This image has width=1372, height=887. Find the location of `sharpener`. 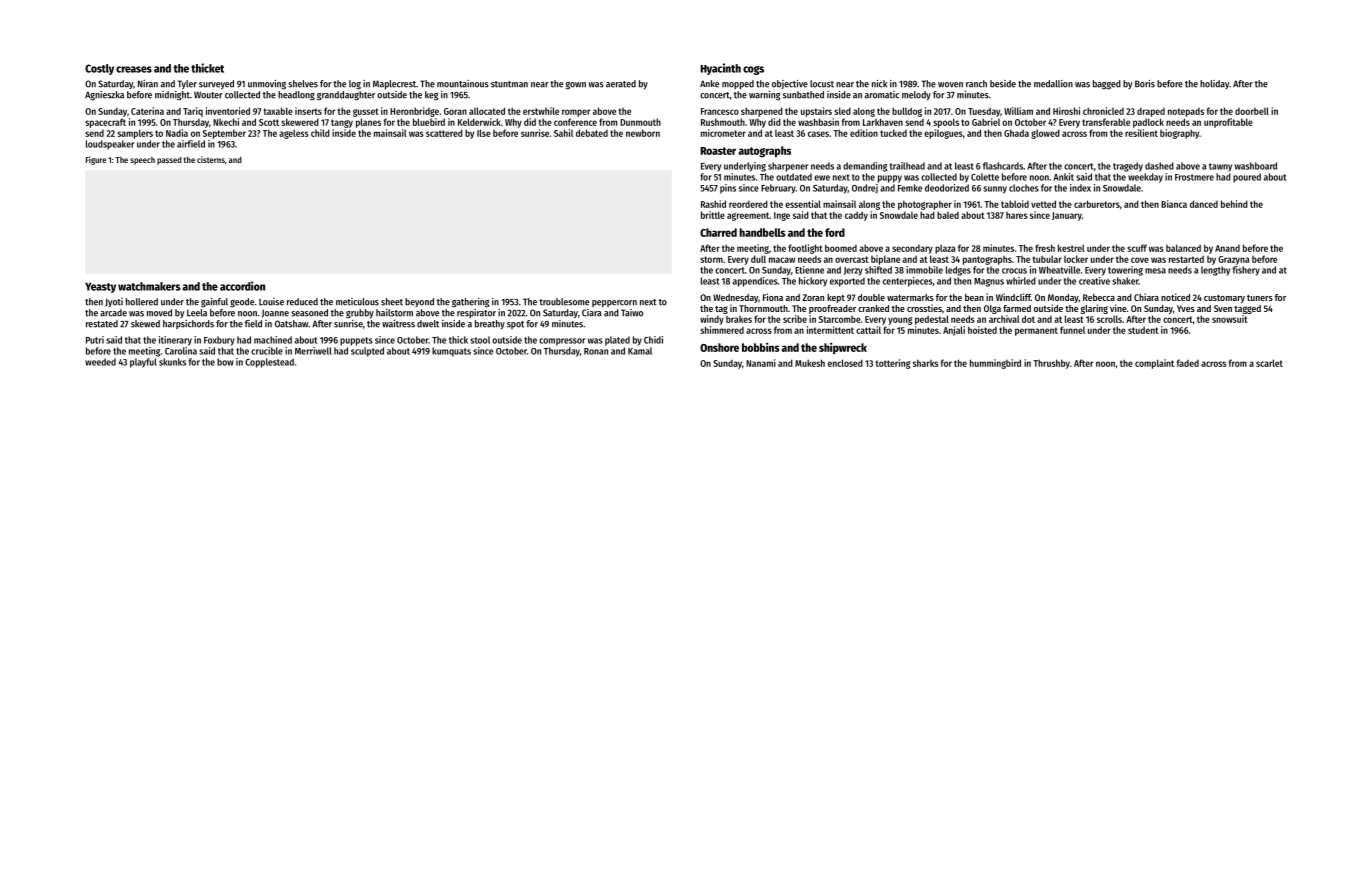

sharpener is located at coordinates (788, 167).
